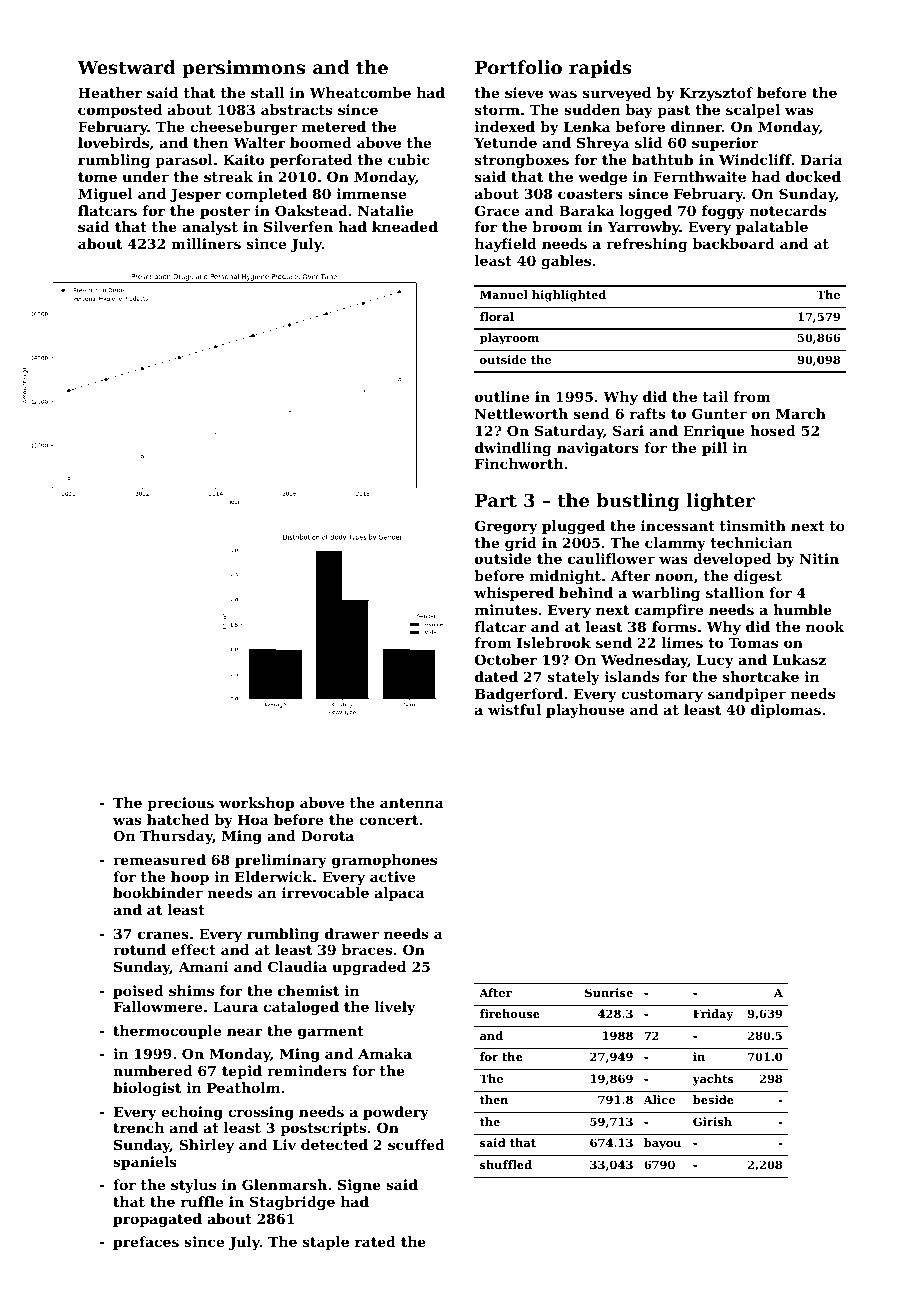  What do you see at coordinates (509, 339) in the screenshot?
I see `playroom` at bounding box center [509, 339].
